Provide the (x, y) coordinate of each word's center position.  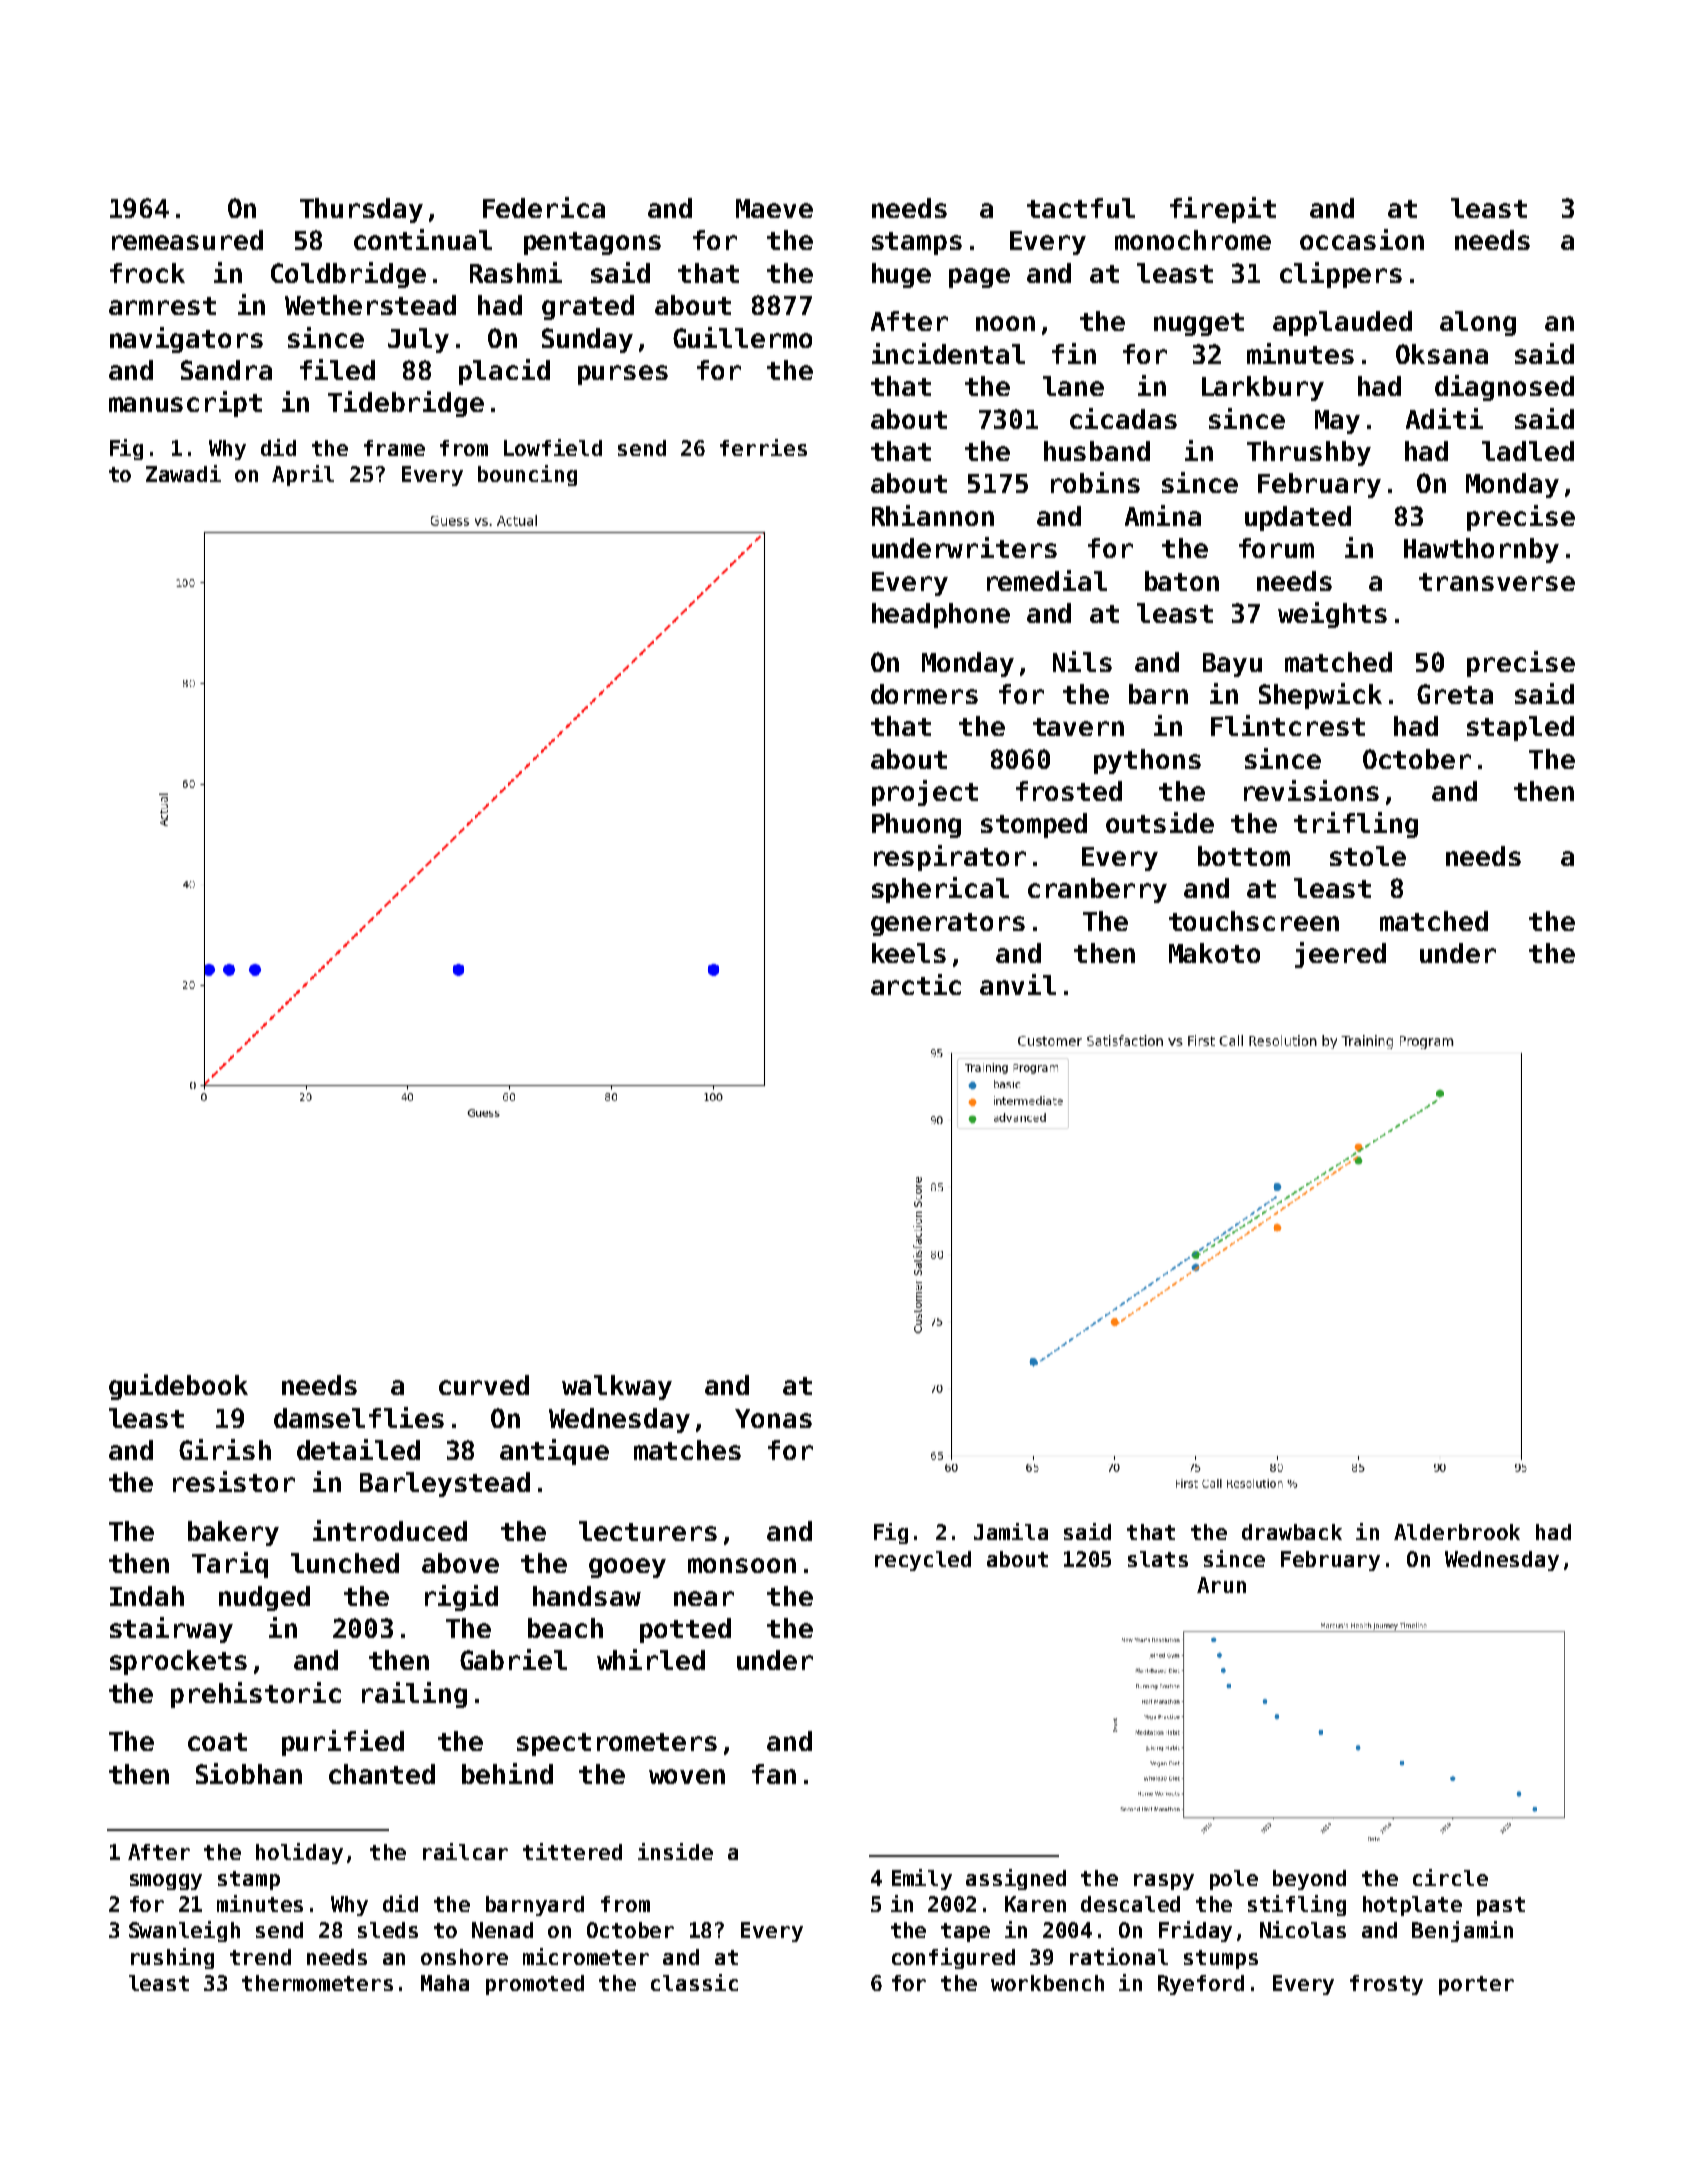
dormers (924, 694)
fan (774, 1774)
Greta (1455, 694)
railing (414, 1695)
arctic (916, 984)
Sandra (226, 370)
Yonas (773, 1418)
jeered (1340, 955)
